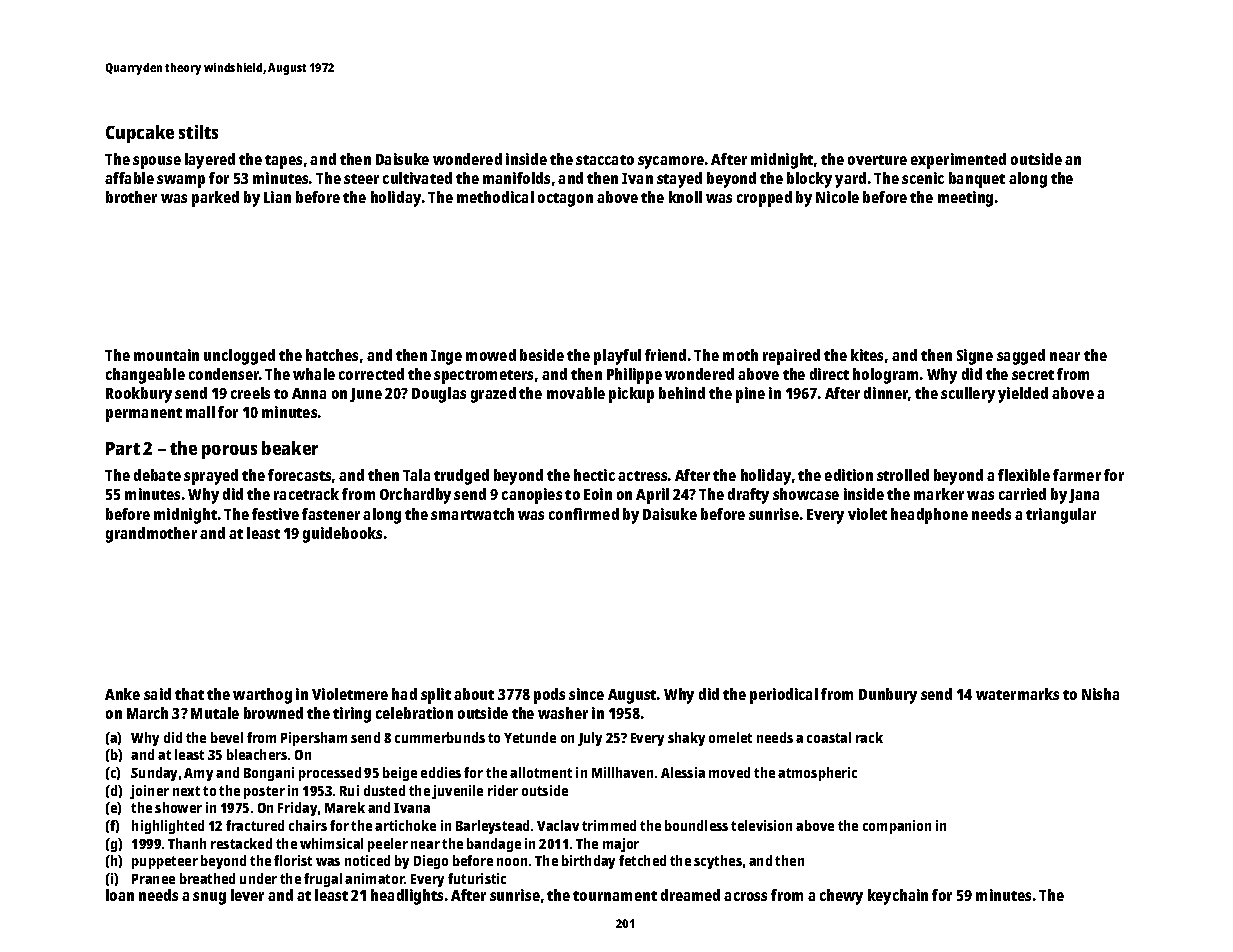 The width and height of the document is (1233, 952). I want to click on beside, so click(542, 355).
